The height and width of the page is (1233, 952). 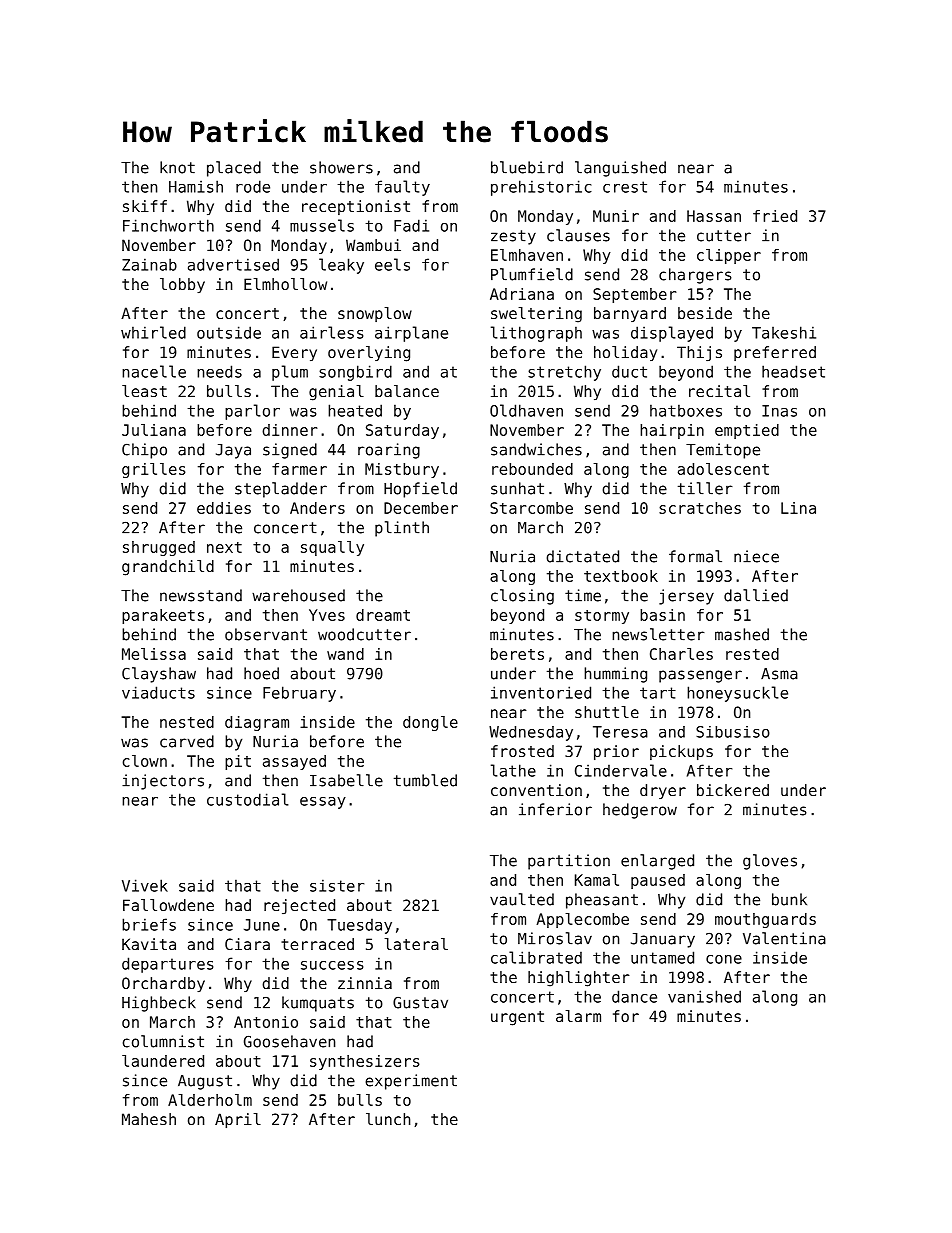 I want to click on lathe, so click(x=513, y=770).
